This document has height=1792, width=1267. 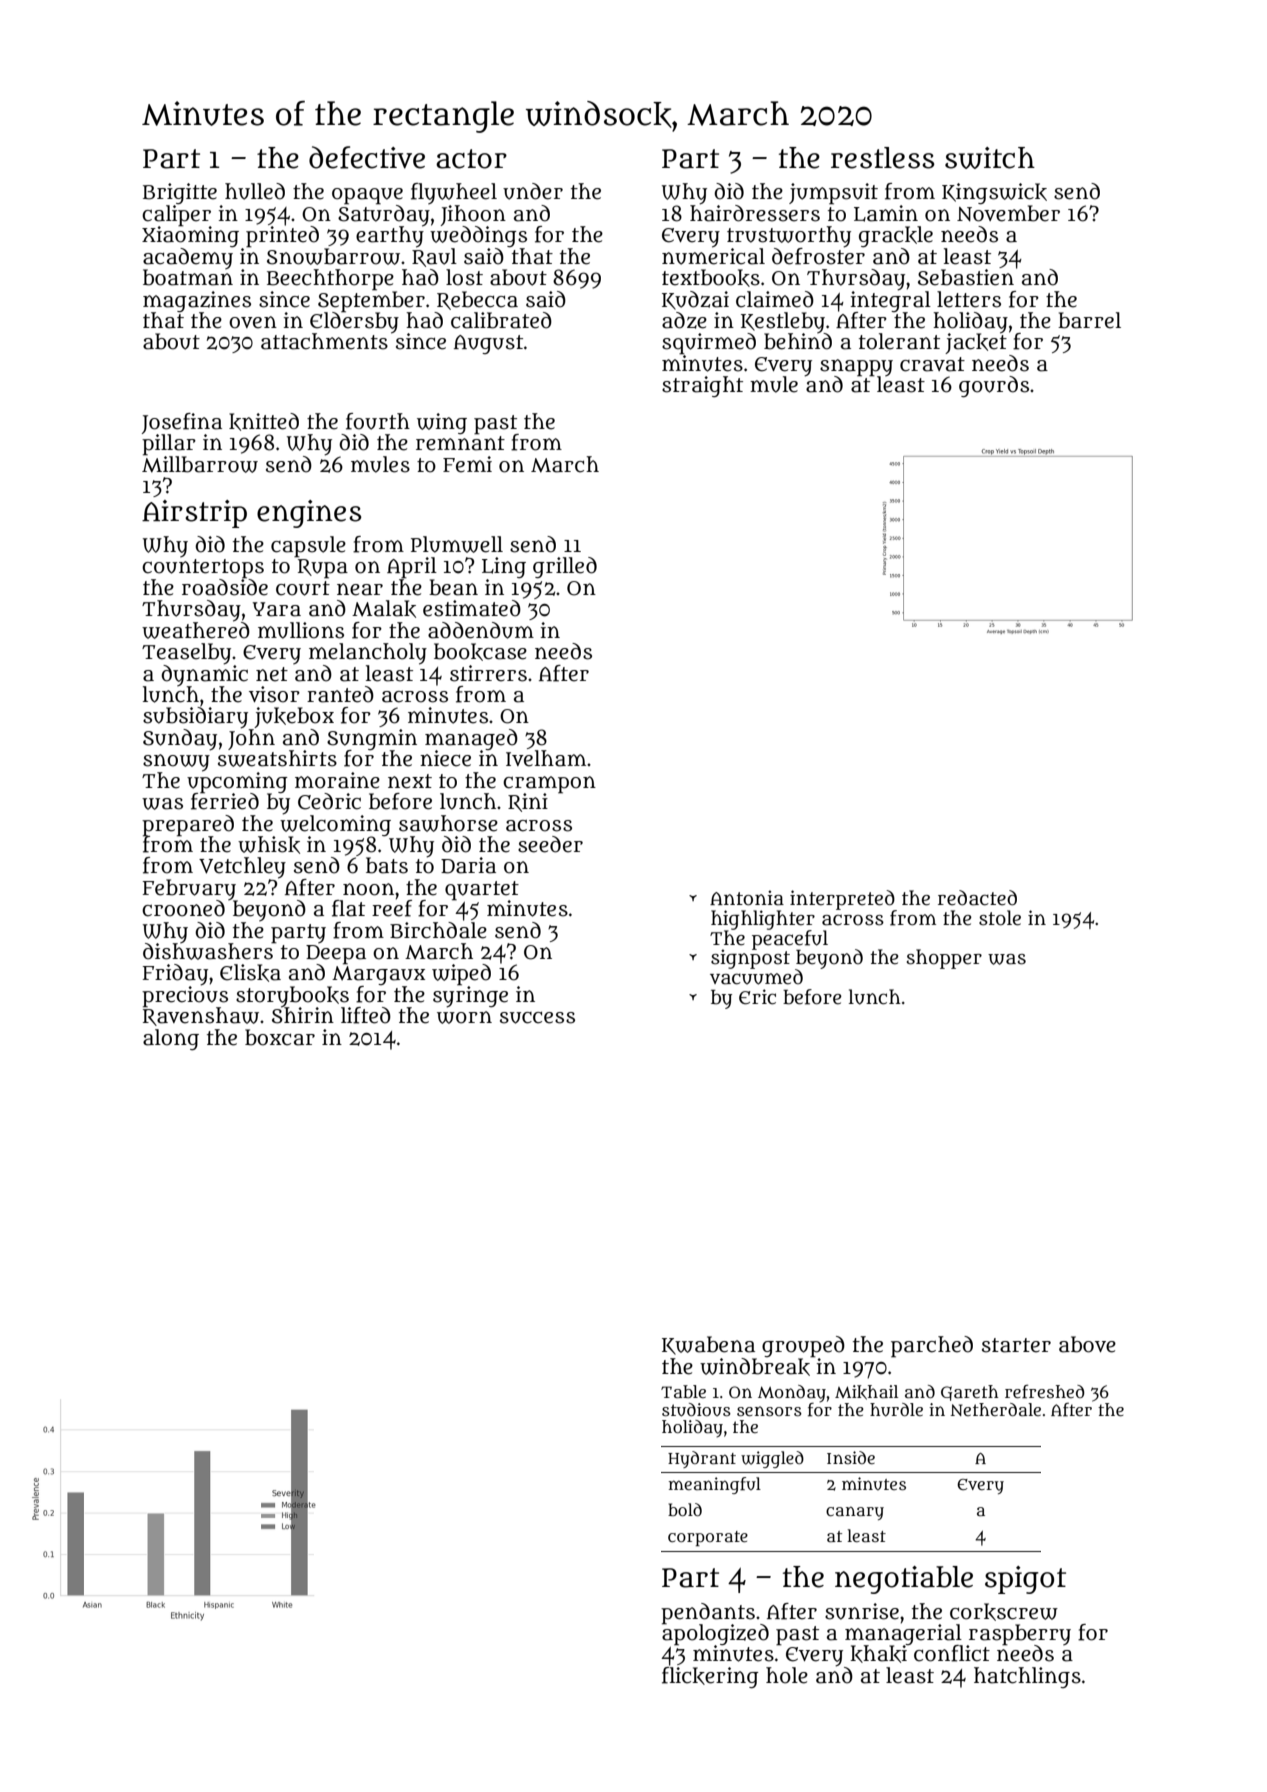 What do you see at coordinates (708, 1613) in the document?
I see `pendants` at bounding box center [708, 1613].
